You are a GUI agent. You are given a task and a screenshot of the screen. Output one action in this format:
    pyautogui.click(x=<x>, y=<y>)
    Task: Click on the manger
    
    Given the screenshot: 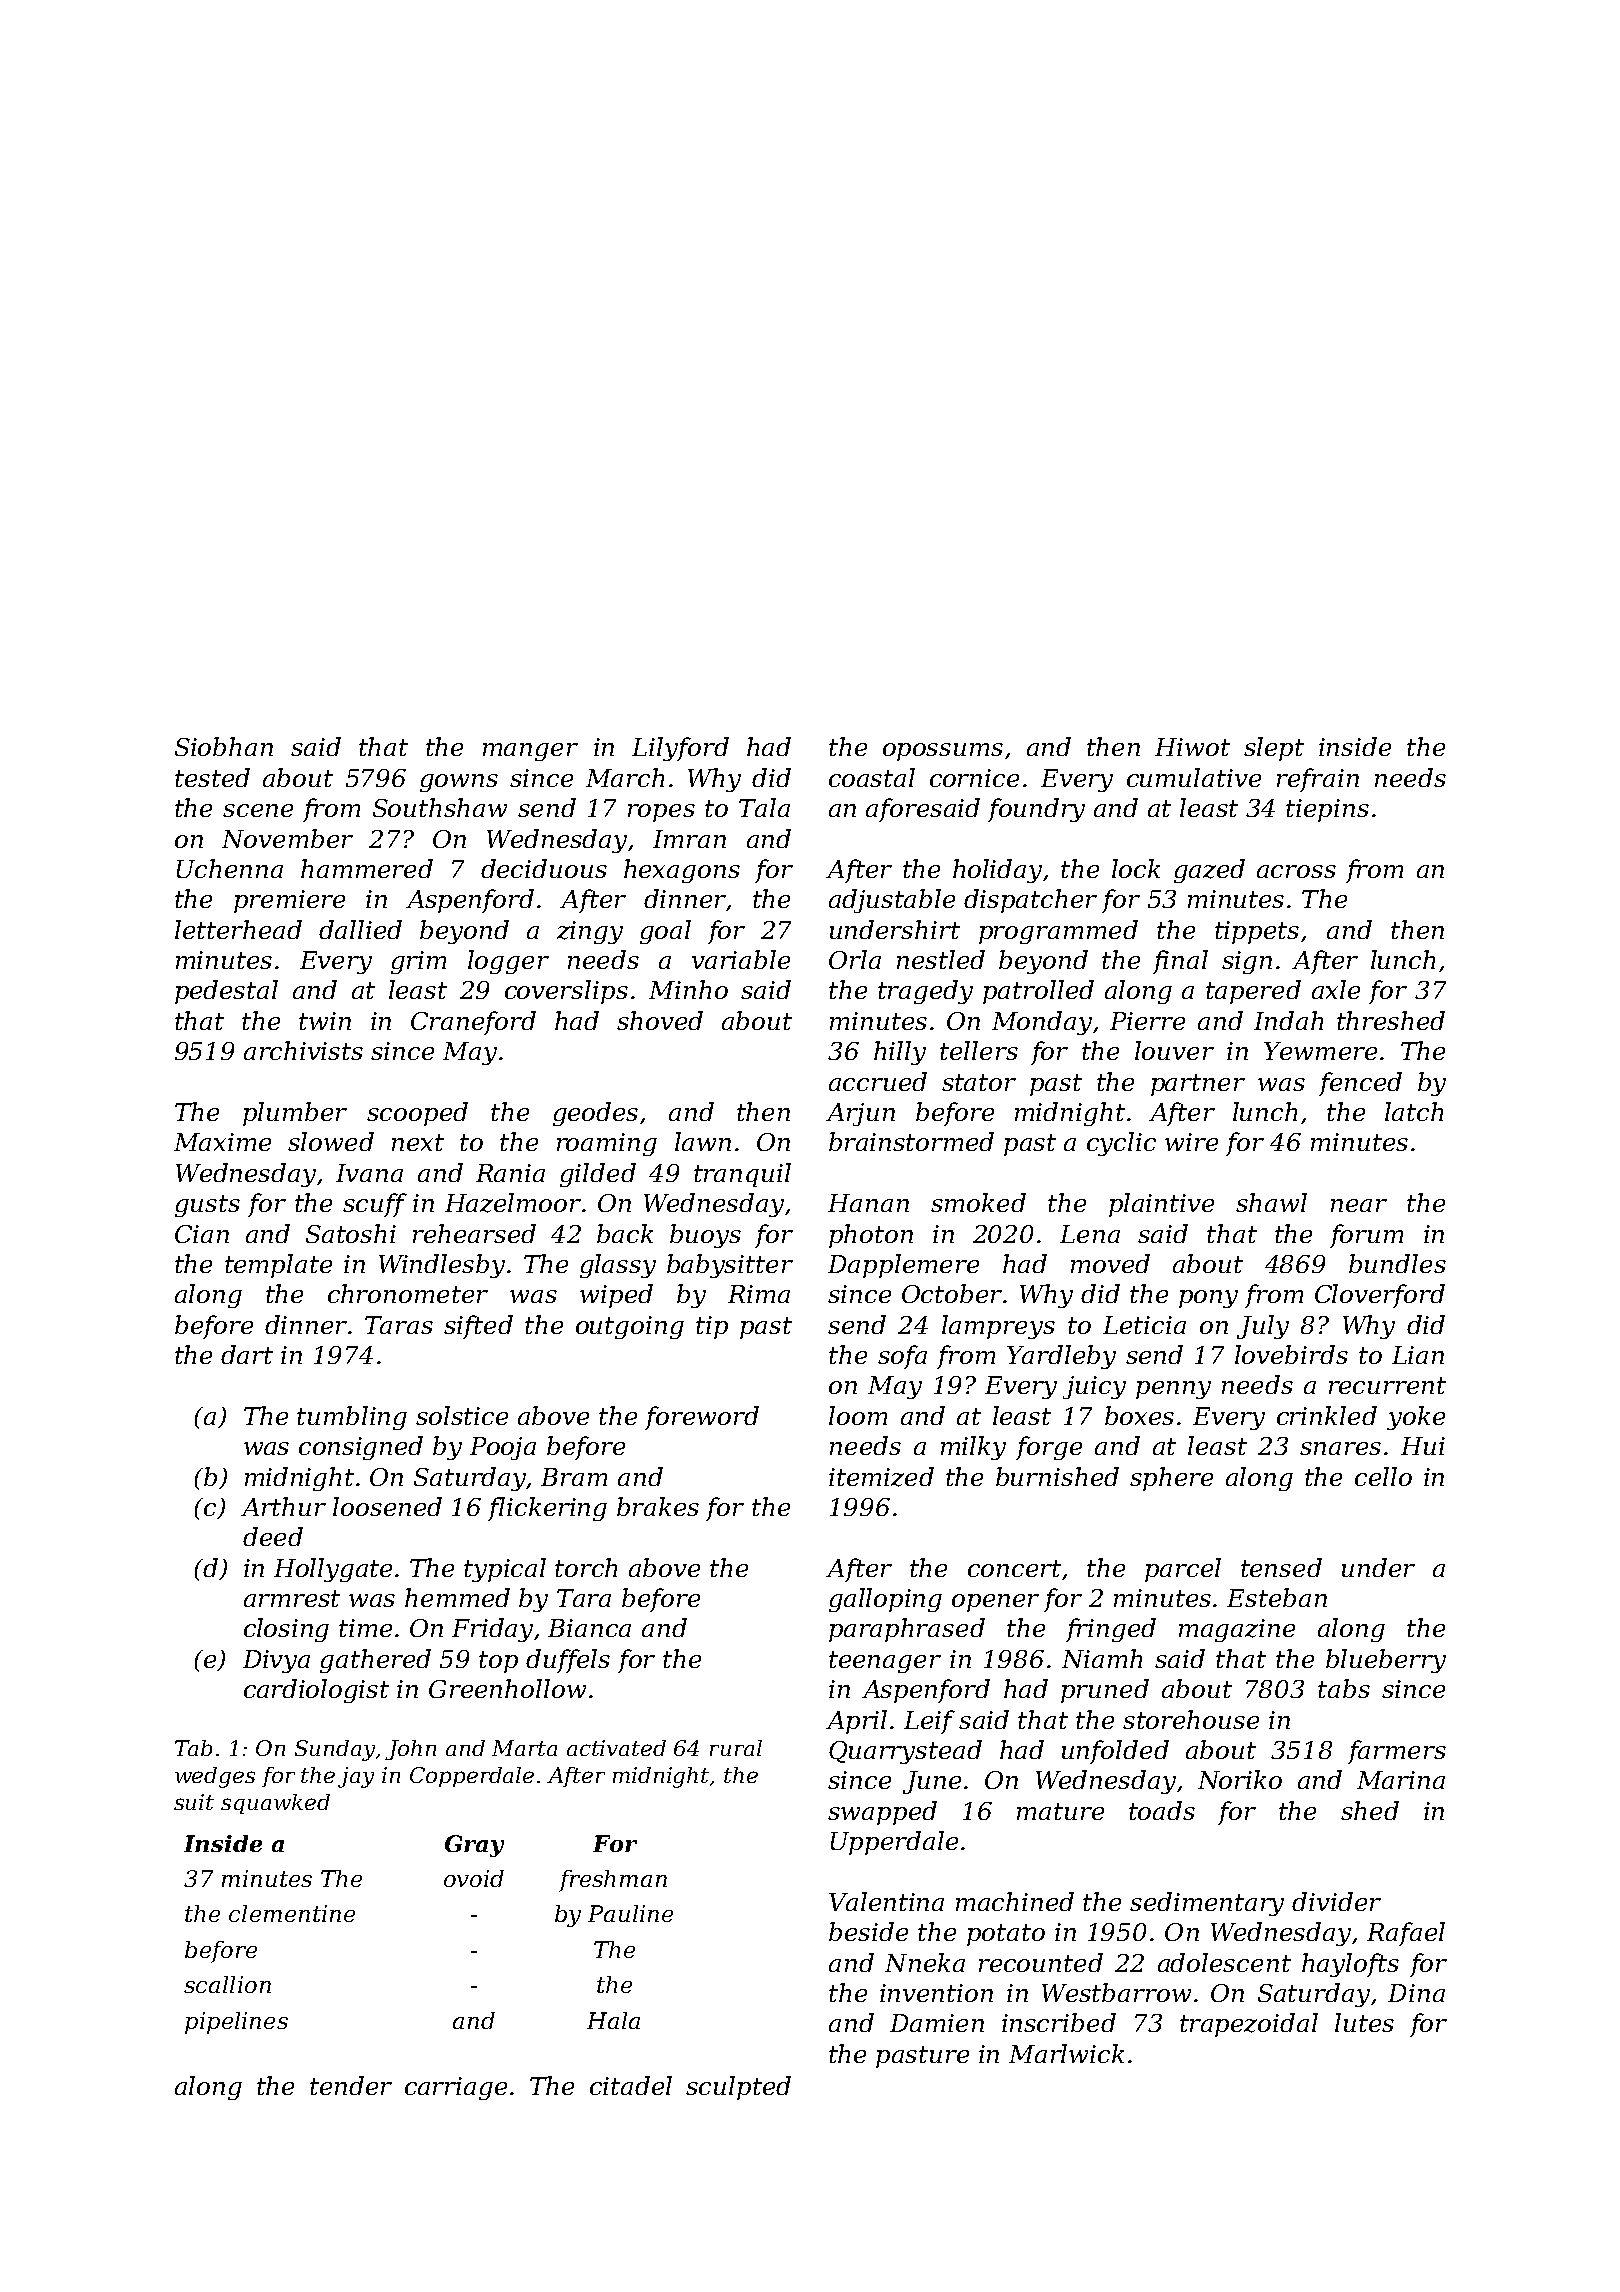 What is the action you would take?
    pyautogui.click(x=530, y=752)
